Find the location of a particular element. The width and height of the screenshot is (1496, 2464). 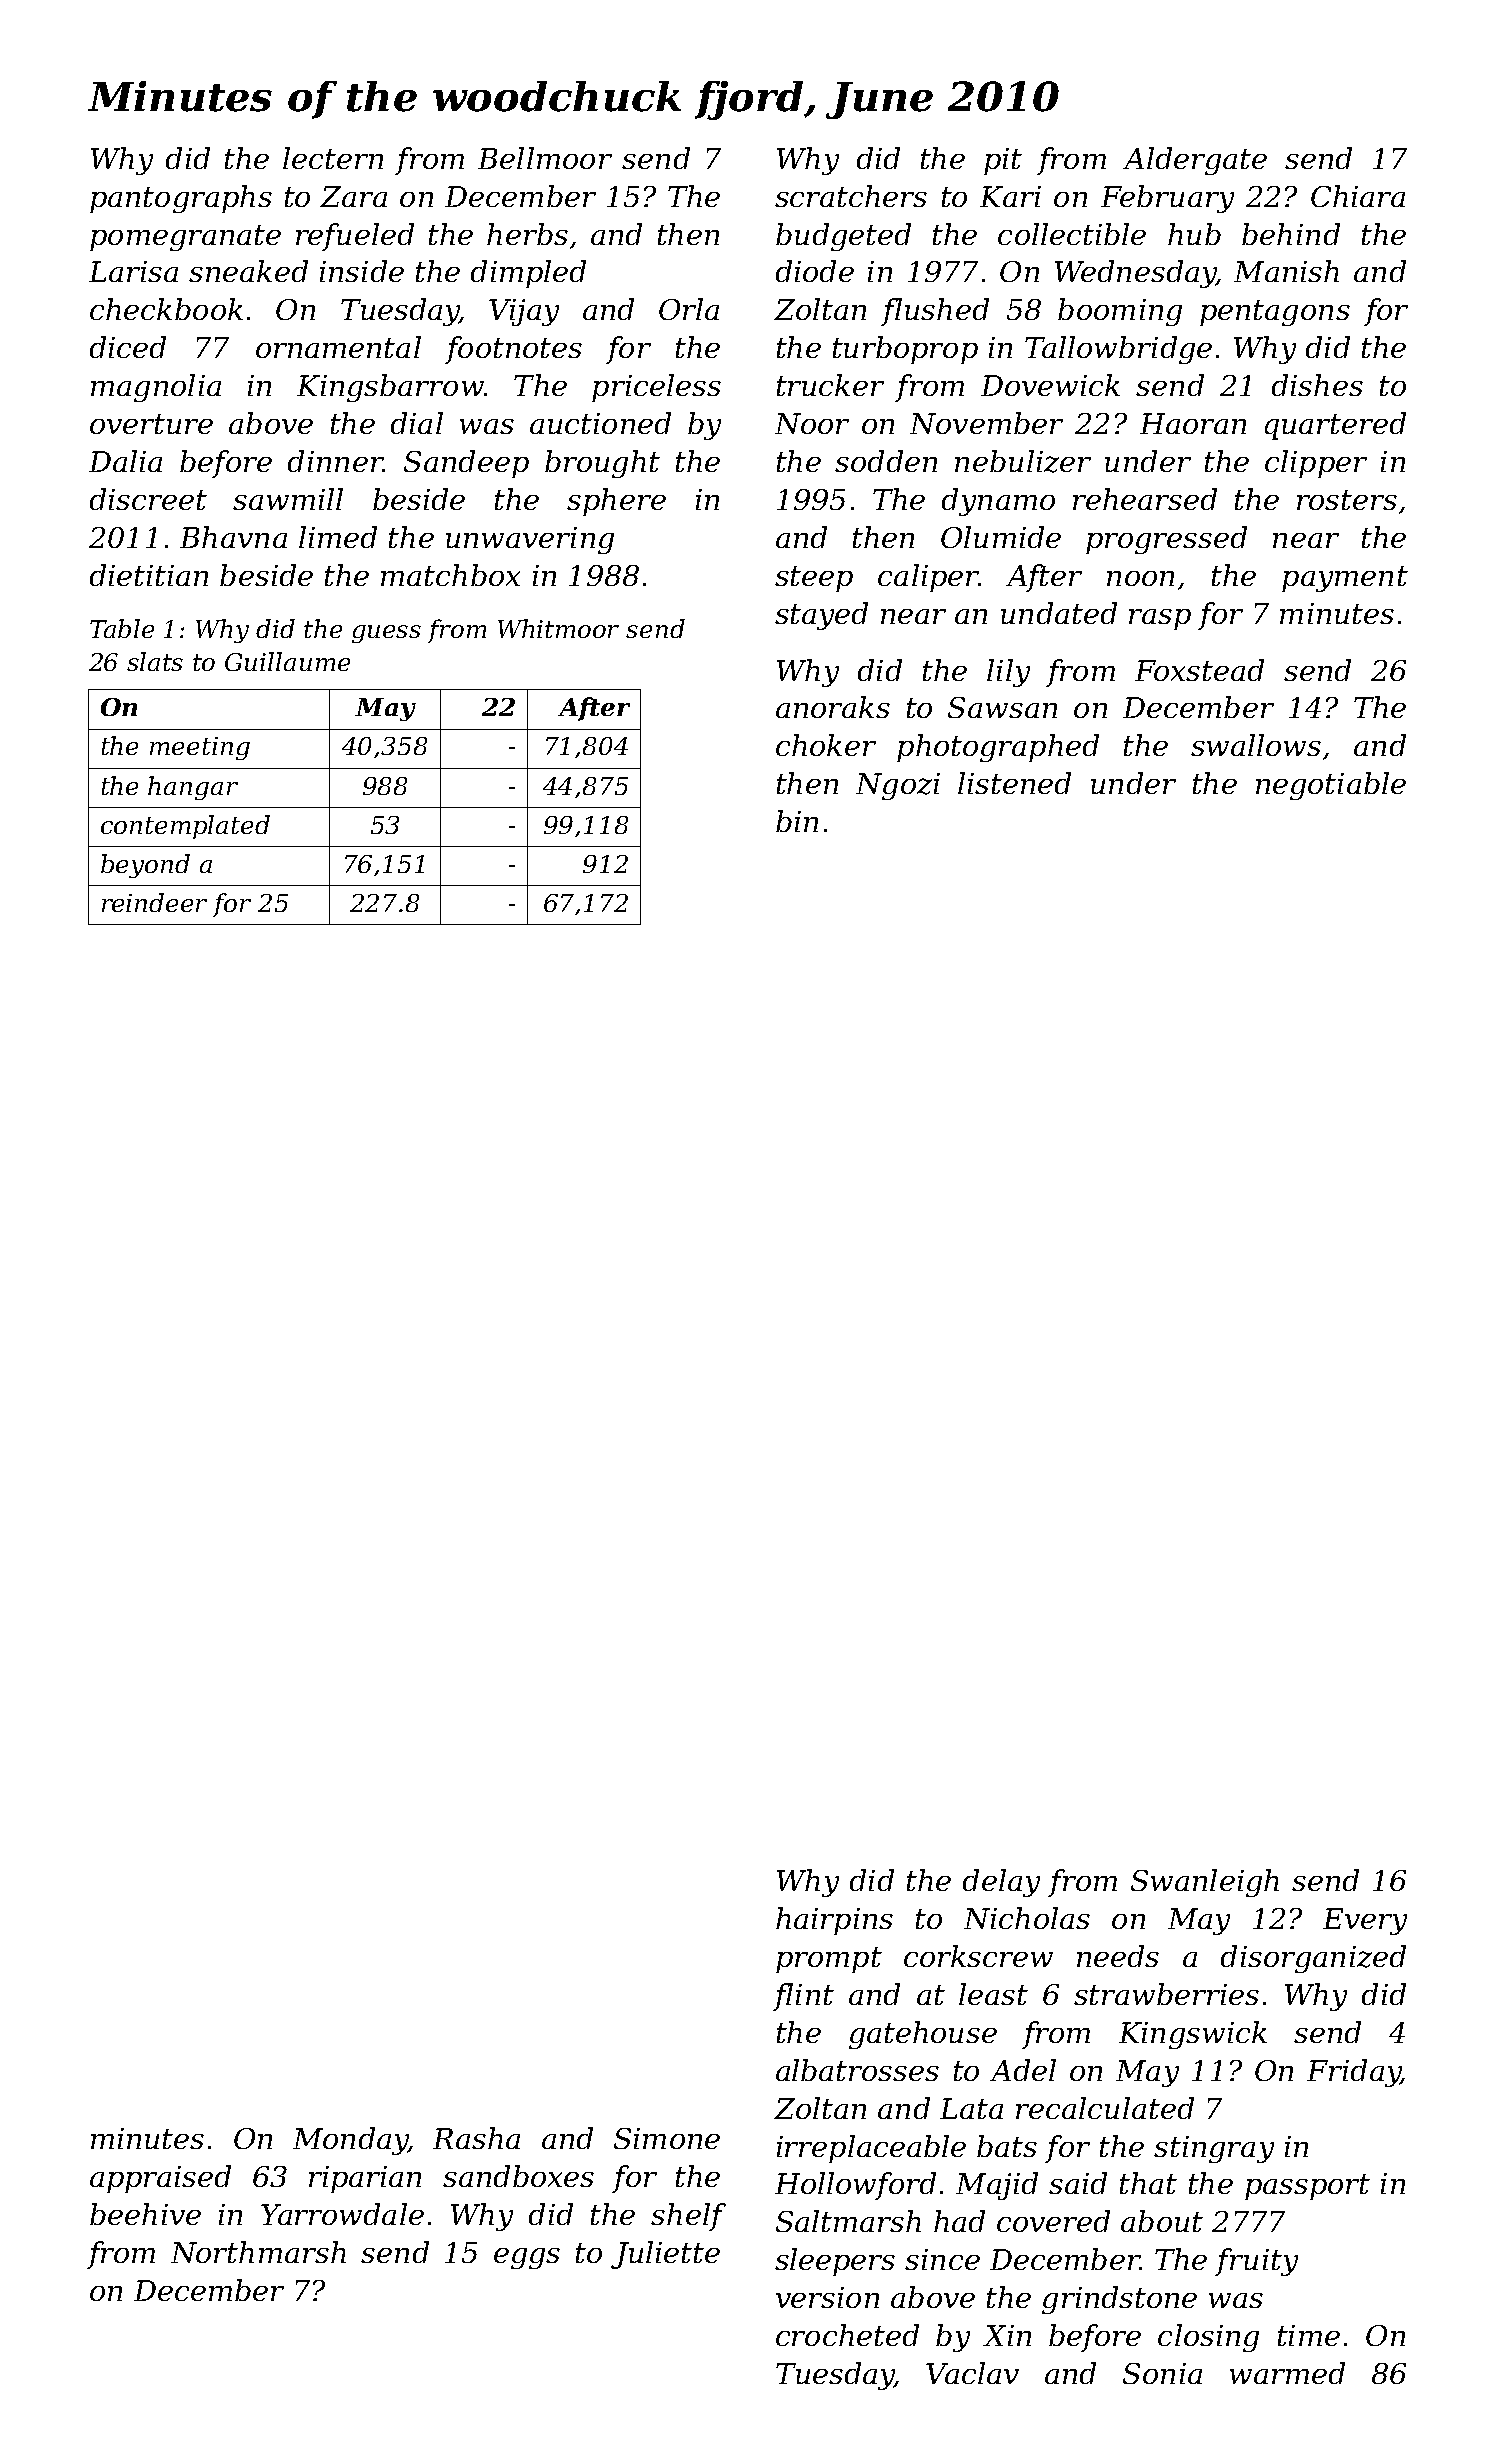

unwavering is located at coordinates (530, 540).
